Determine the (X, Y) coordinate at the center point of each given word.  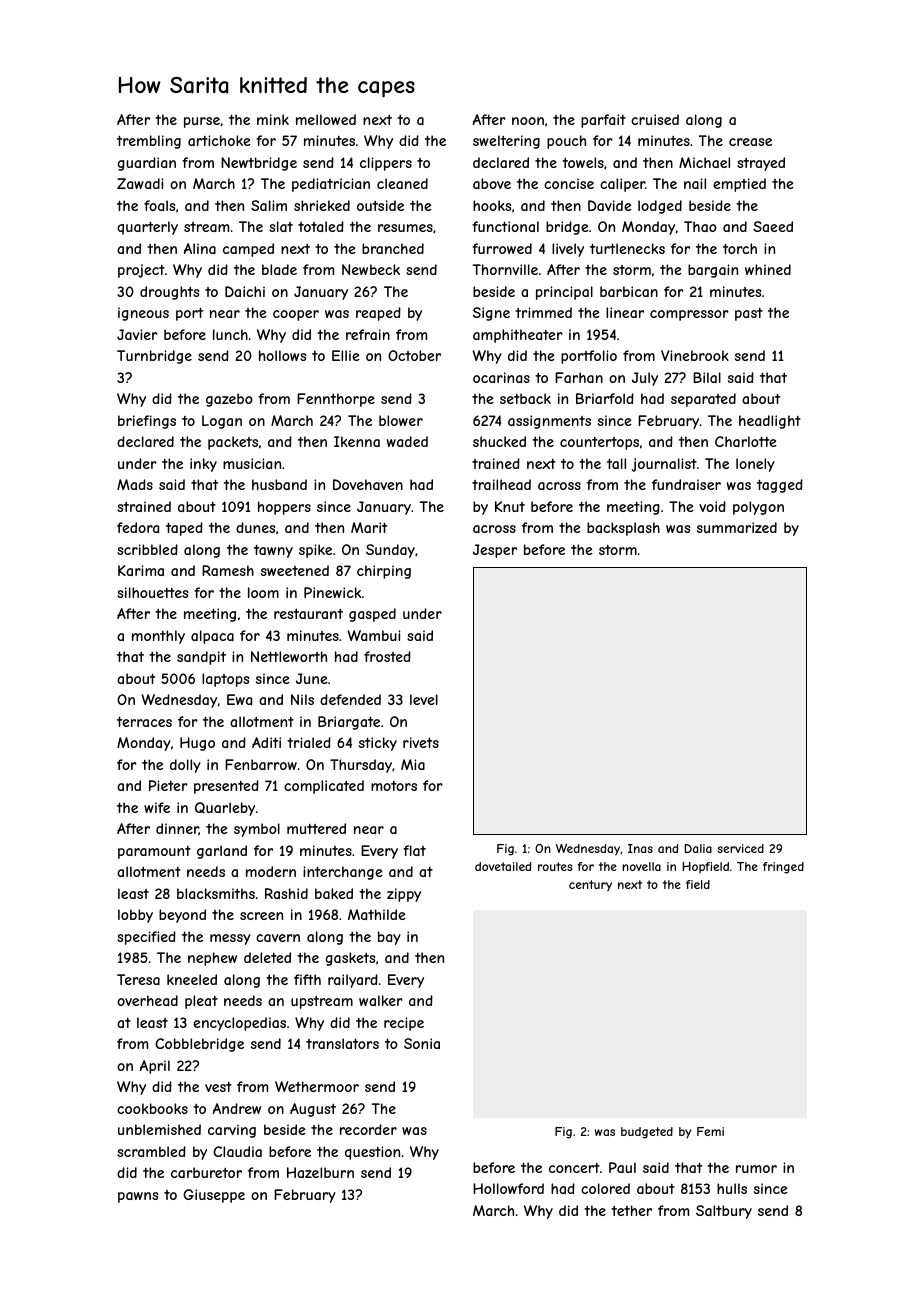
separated (703, 400)
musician (252, 463)
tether (631, 1210)
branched (393, 248)
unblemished (159, 1129)
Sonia (422, 1043)
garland (222, 852)
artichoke (219, 140)
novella (641, 866)
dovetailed (503, 866)
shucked (499, 441)
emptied (739, 185)
